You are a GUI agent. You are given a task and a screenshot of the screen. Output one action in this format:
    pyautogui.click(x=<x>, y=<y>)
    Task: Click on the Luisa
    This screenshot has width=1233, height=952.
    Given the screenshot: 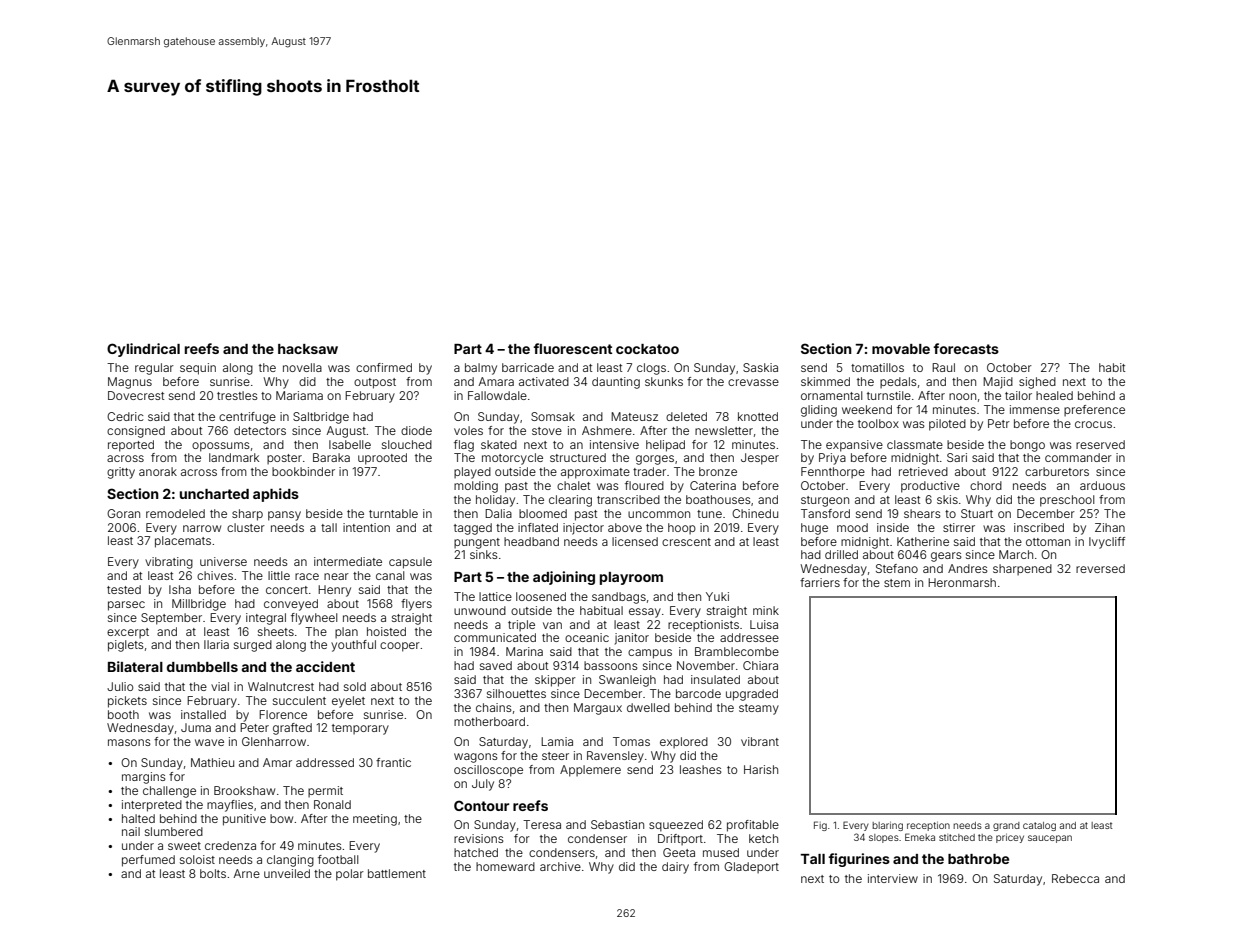 What is the action you would take?
    pyautogui.click(x=764, y=624)
